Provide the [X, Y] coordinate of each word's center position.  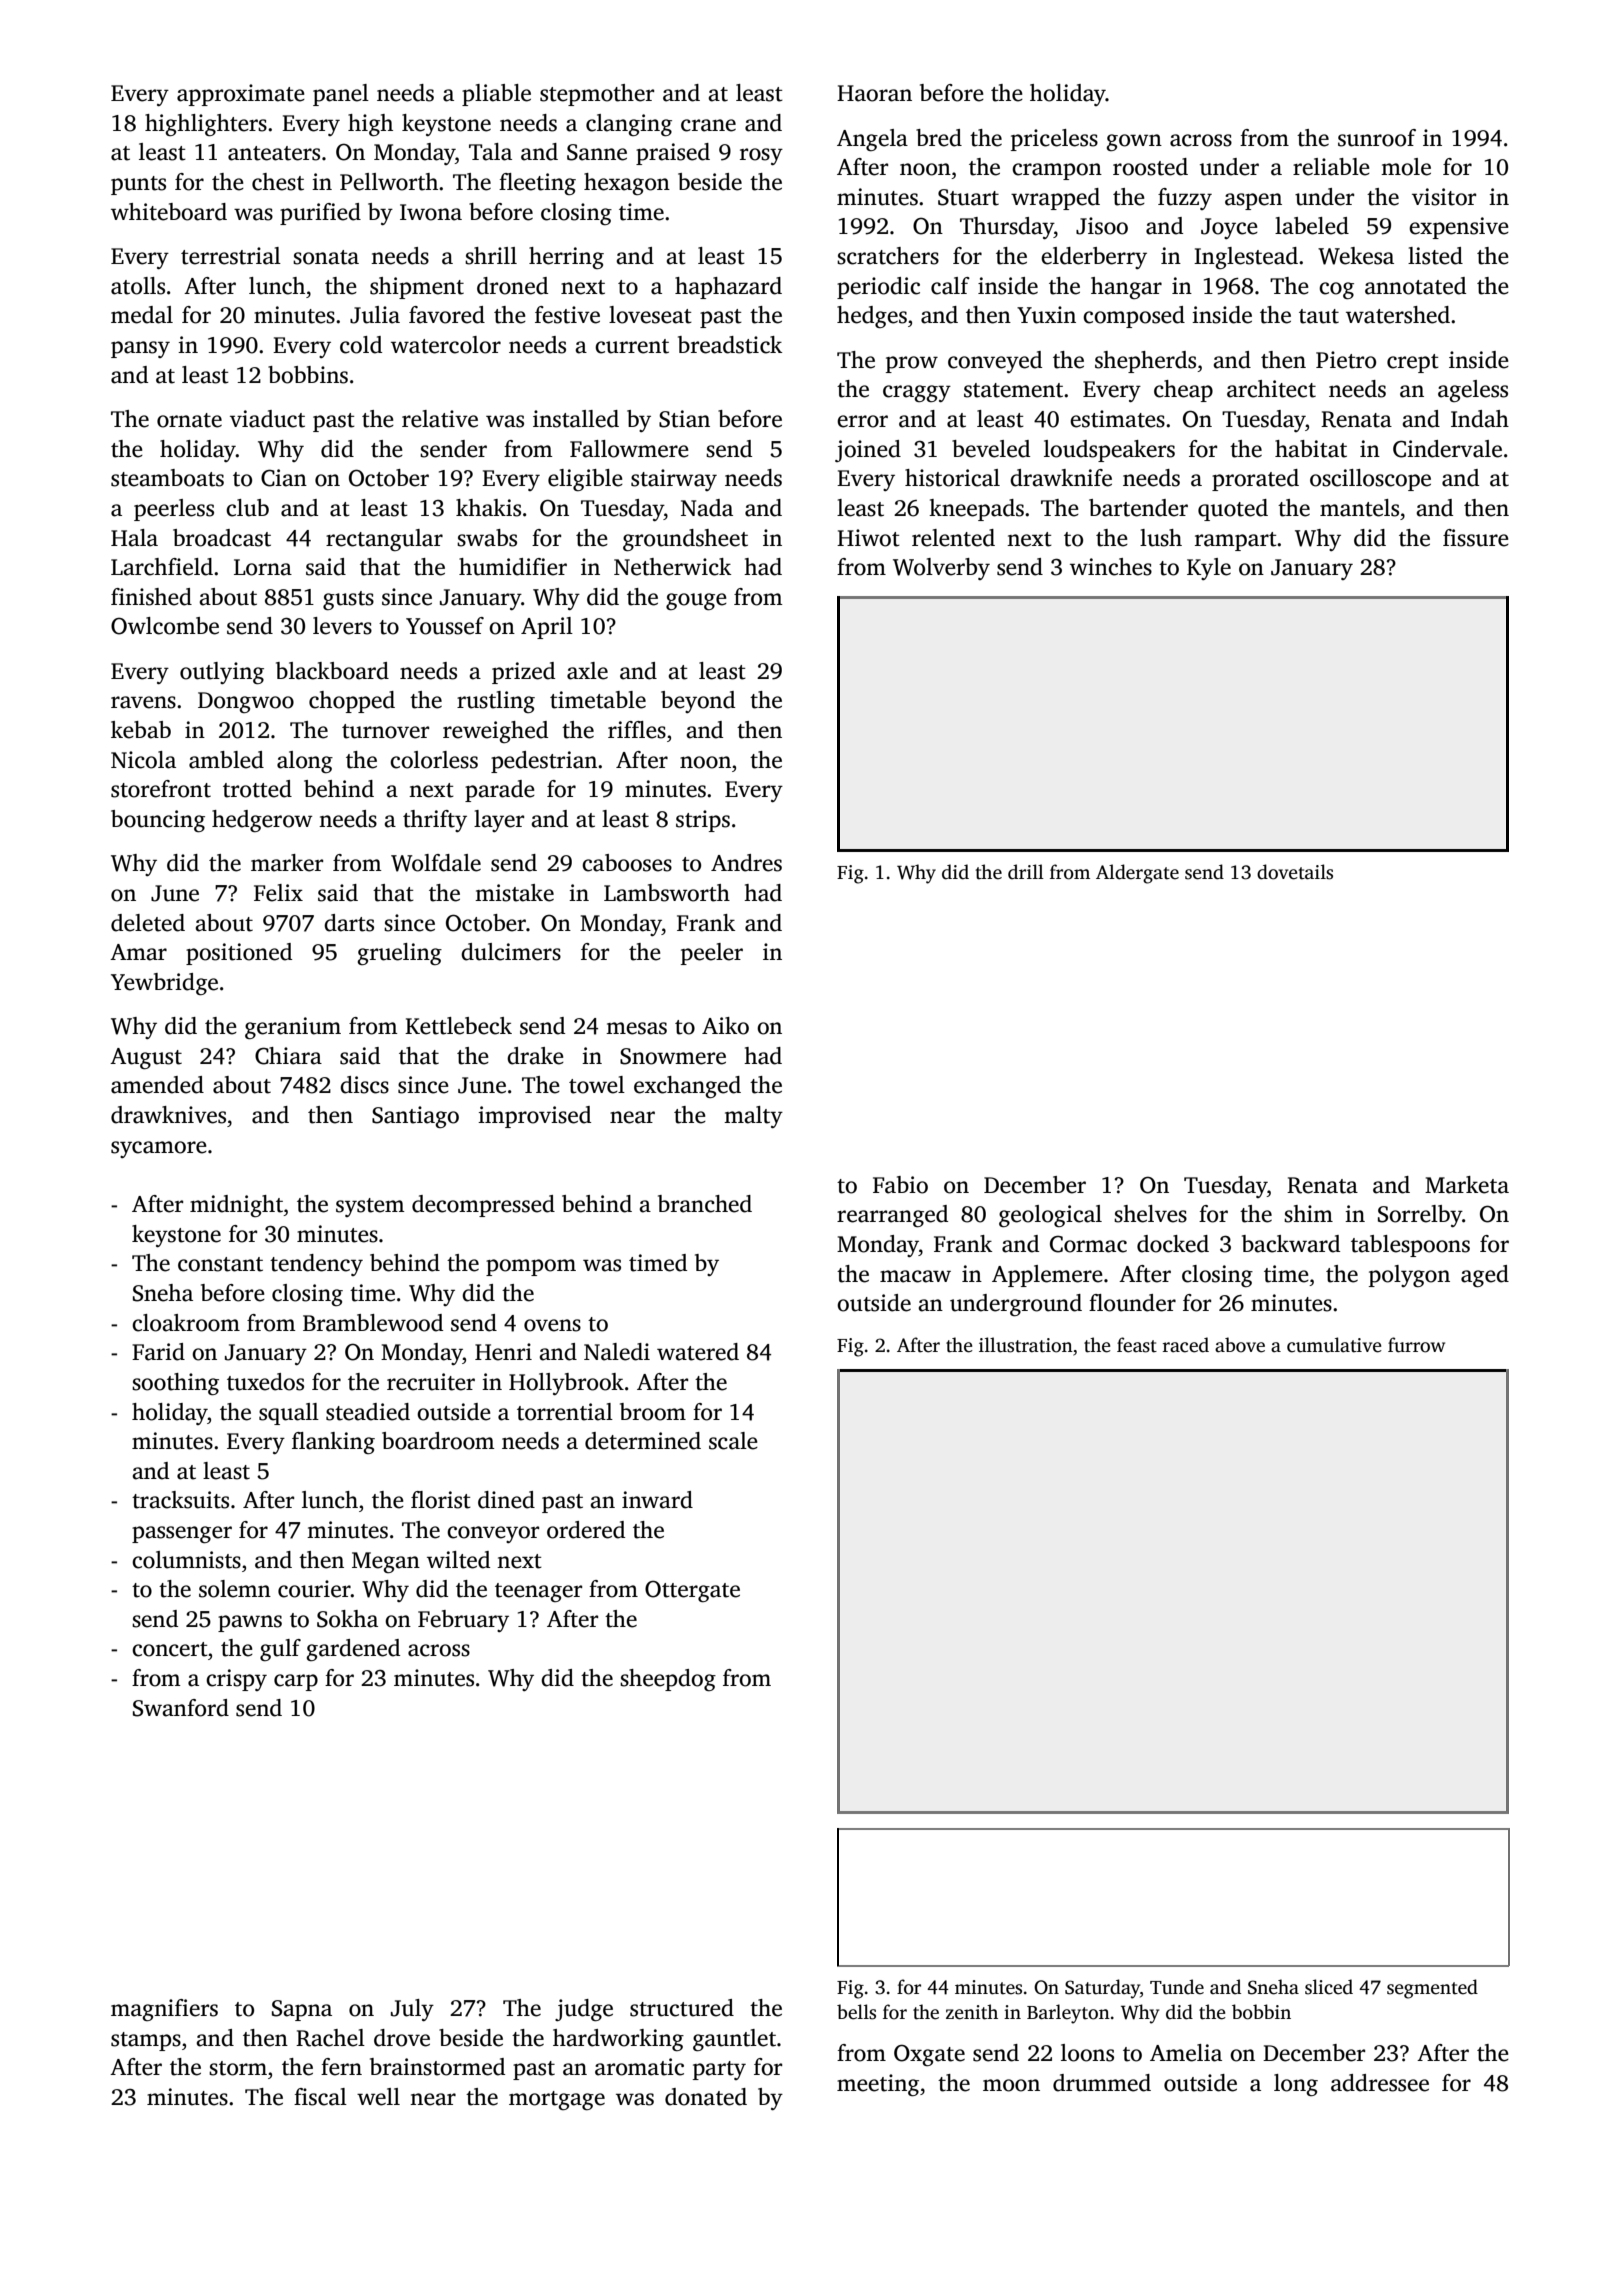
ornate [189, 420]
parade [500, 791]
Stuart [968, 197]
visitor [1444, 197]
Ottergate [692, 1591]
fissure [1476, 538]
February [463, 1621]
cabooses [627, 863]
